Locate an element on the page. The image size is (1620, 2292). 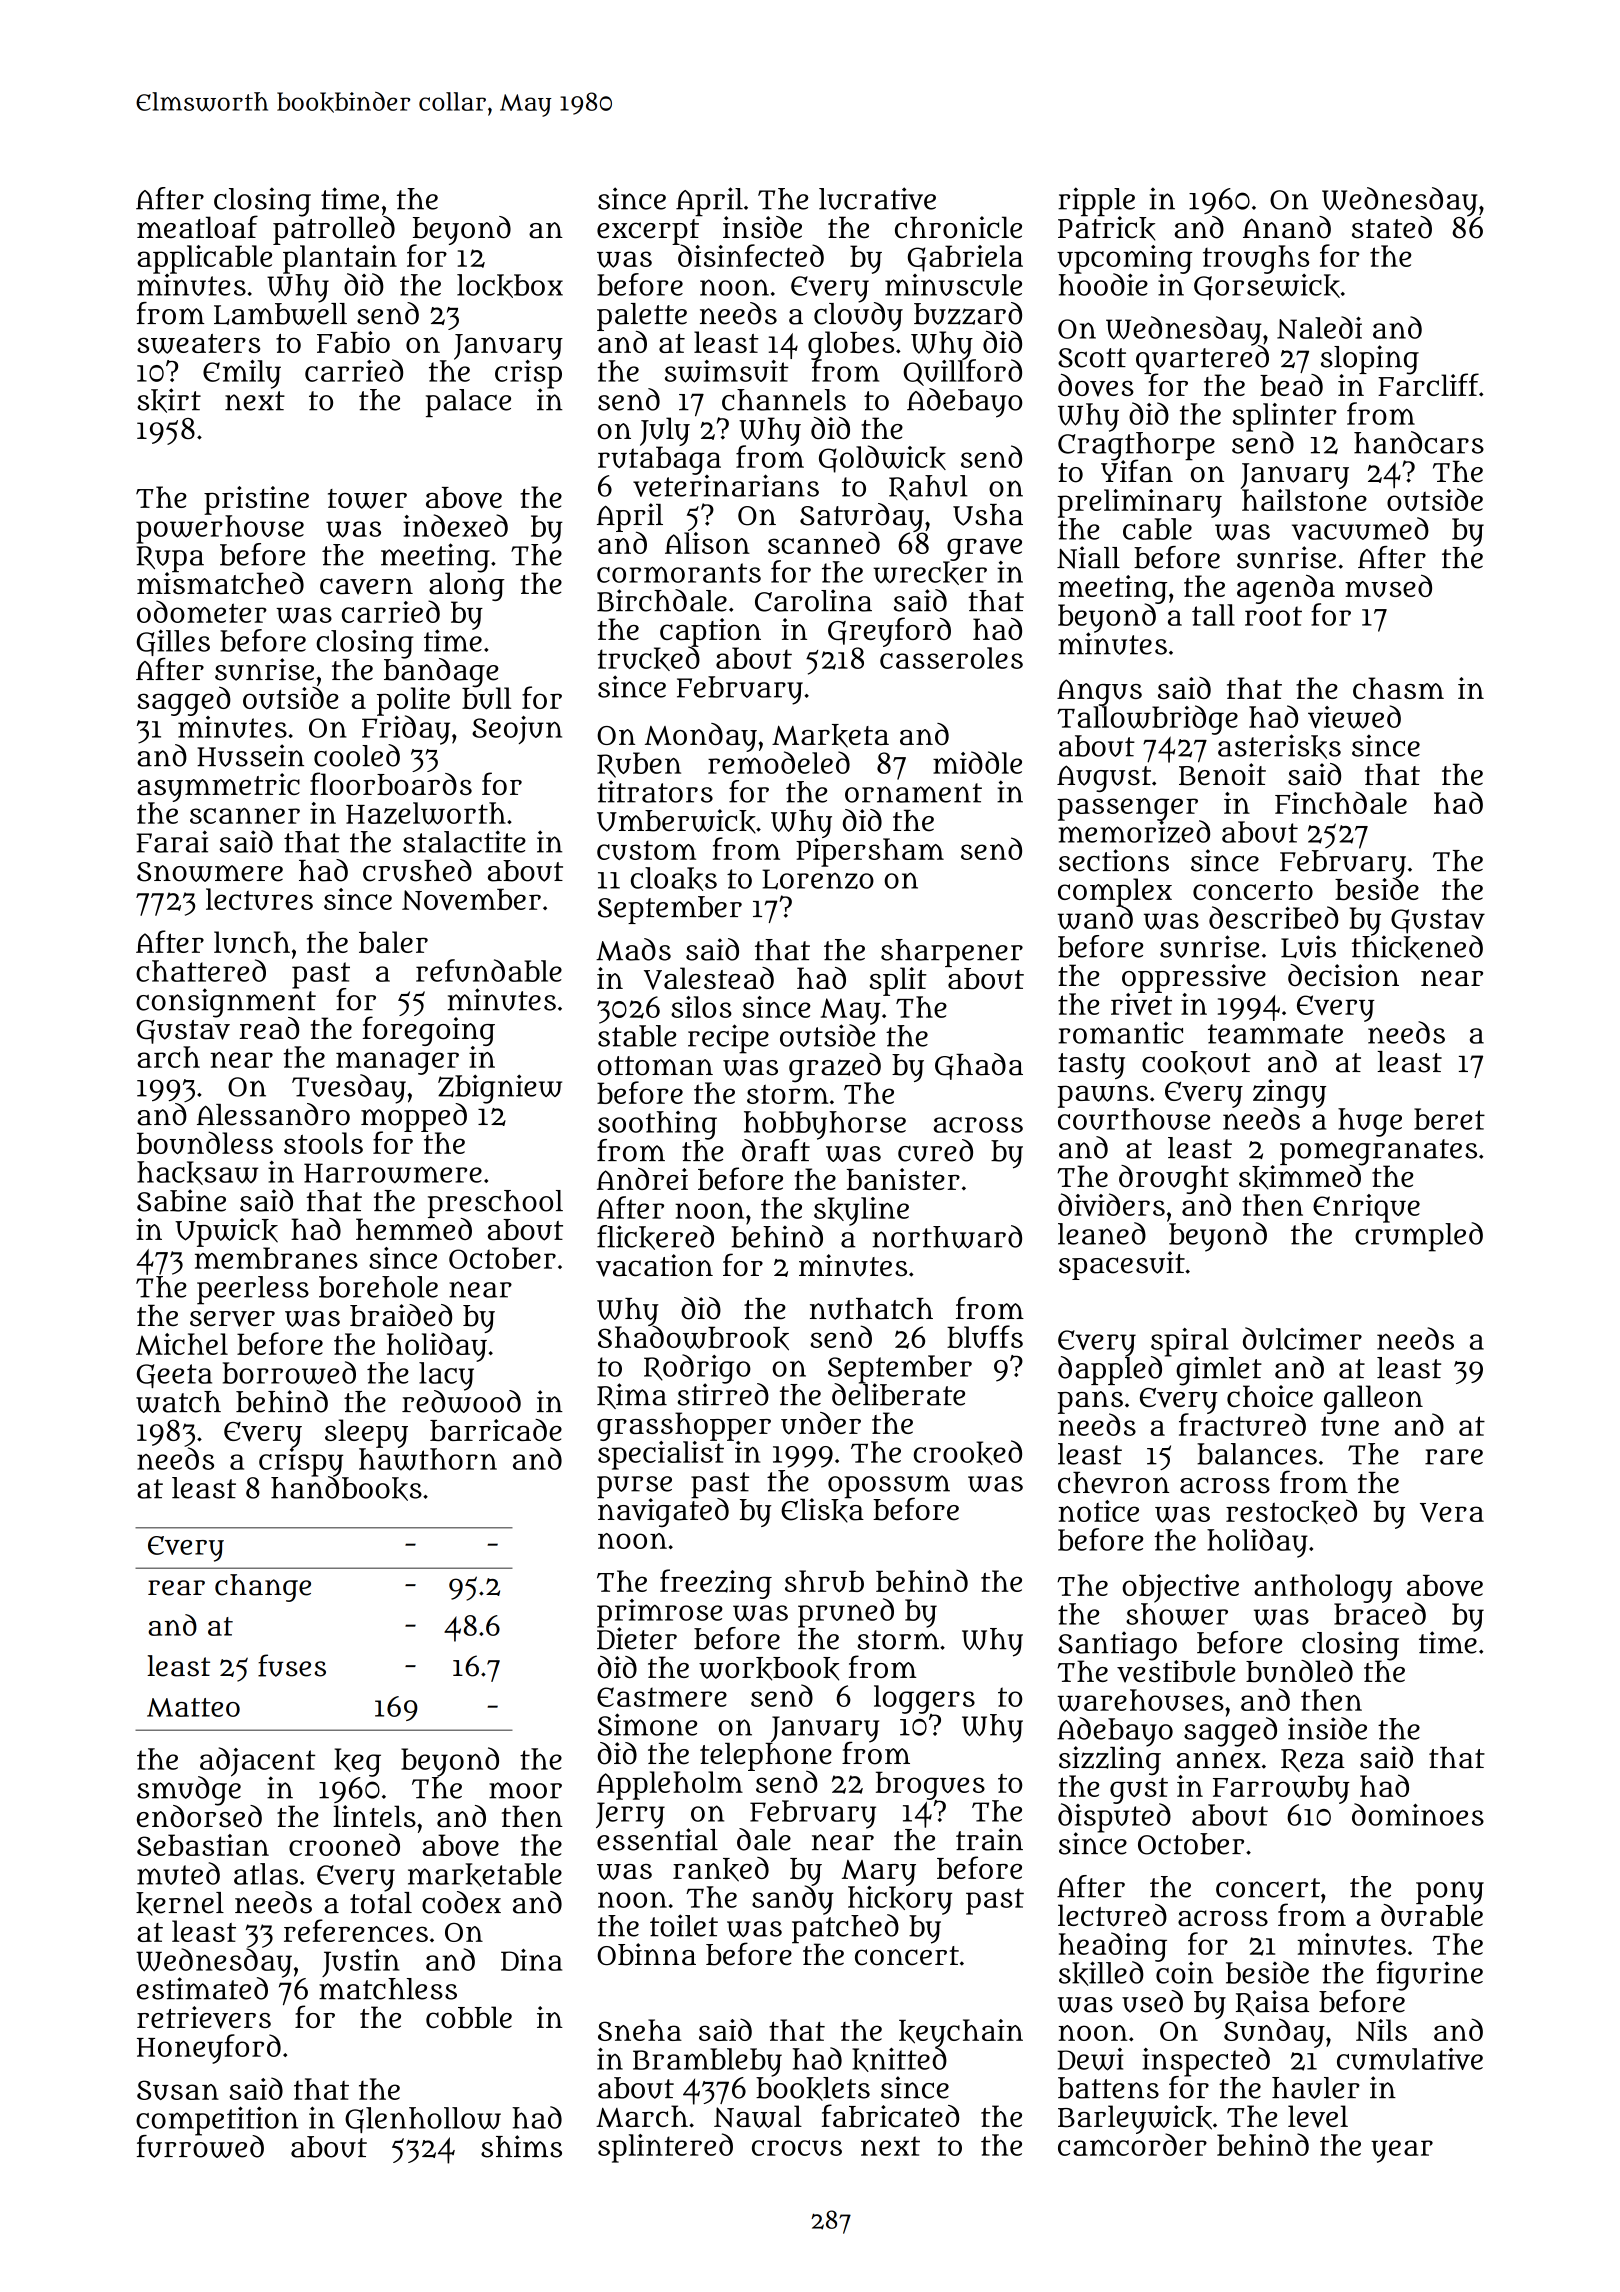
Carolina is located at coordinates (813, 600).
